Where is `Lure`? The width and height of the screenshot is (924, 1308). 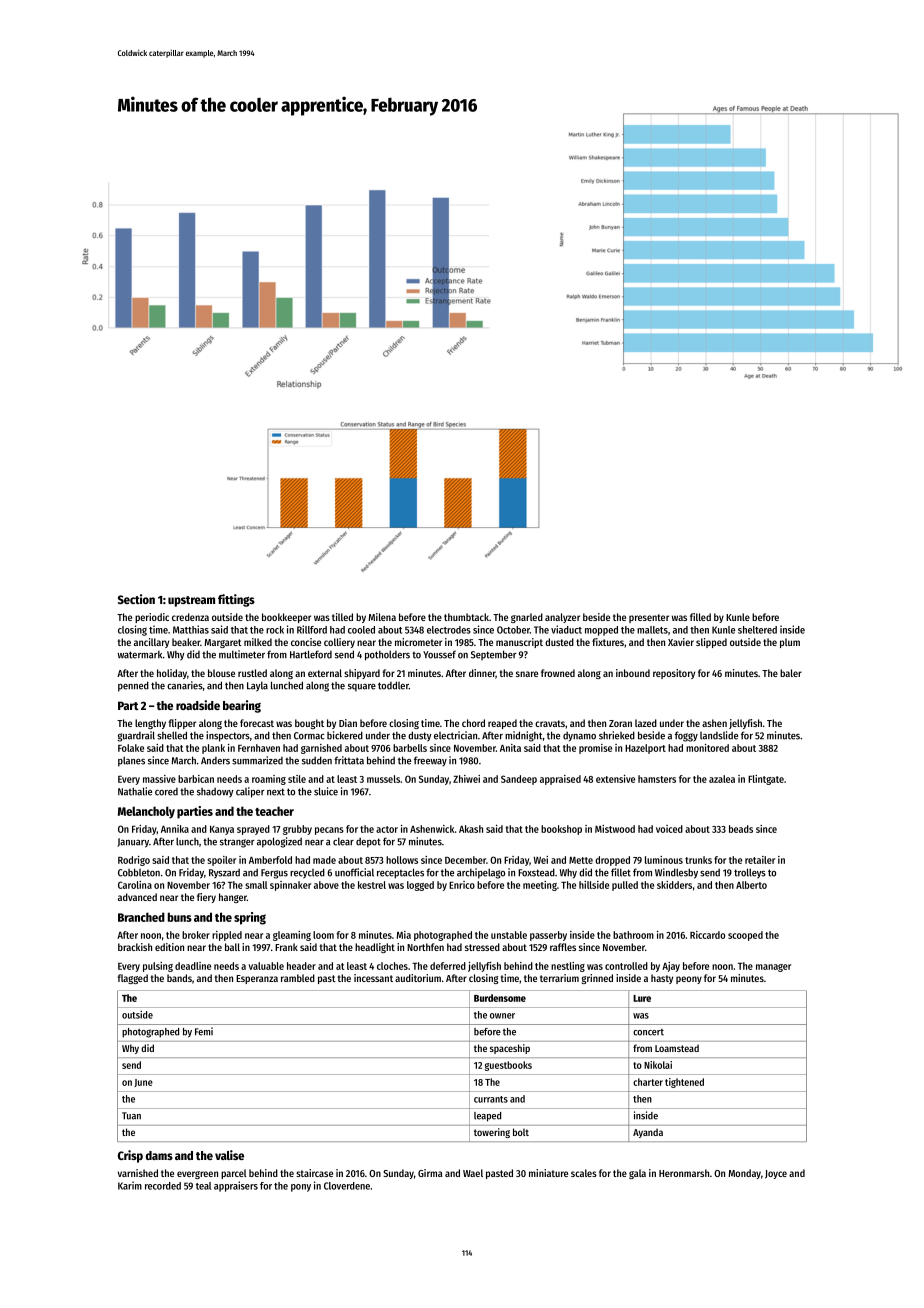
Lure is located at coordinates (642, 998).
